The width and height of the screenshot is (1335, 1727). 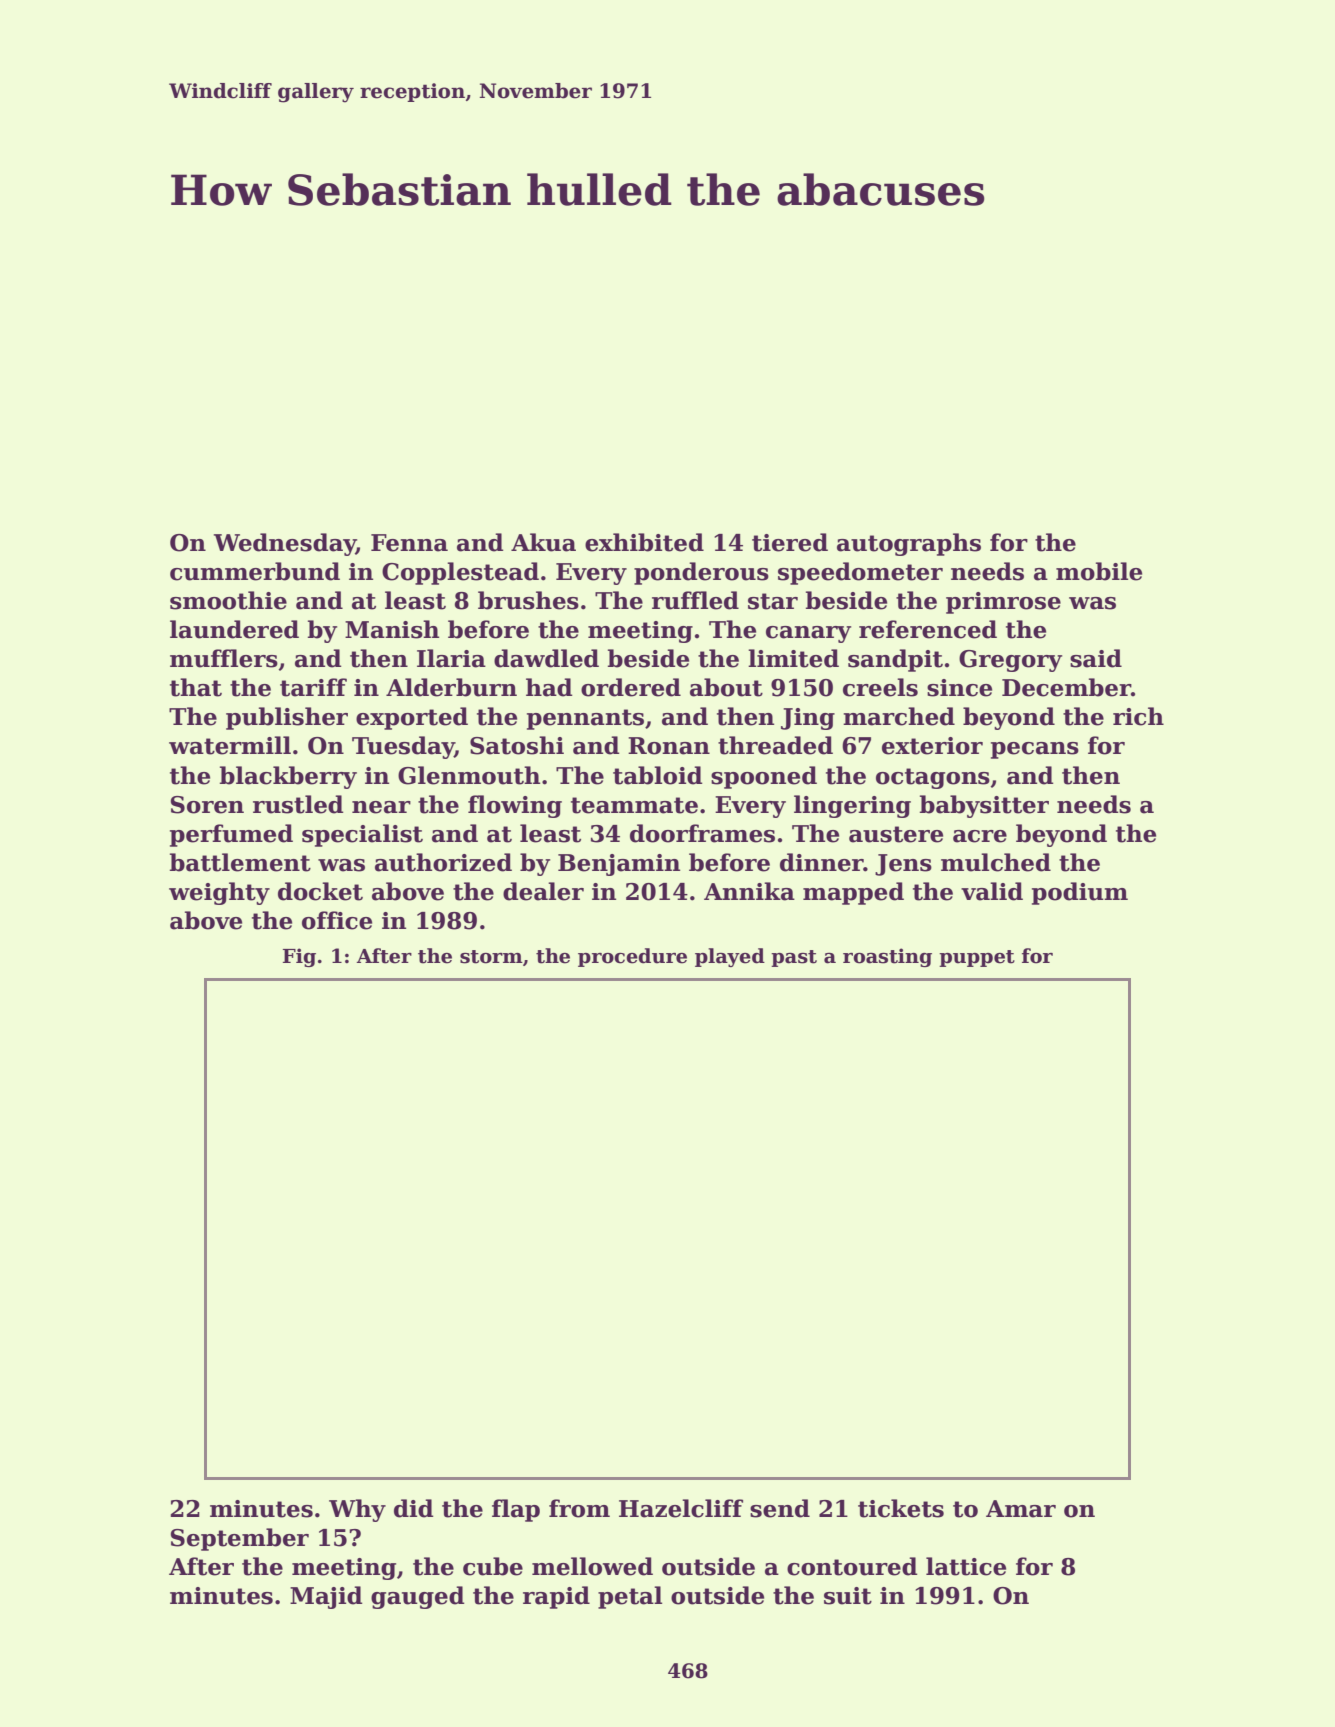 What do you see at coordinates (543, 891) in the screenshot?
I see `dealer` at bounding box center [543, 891].
